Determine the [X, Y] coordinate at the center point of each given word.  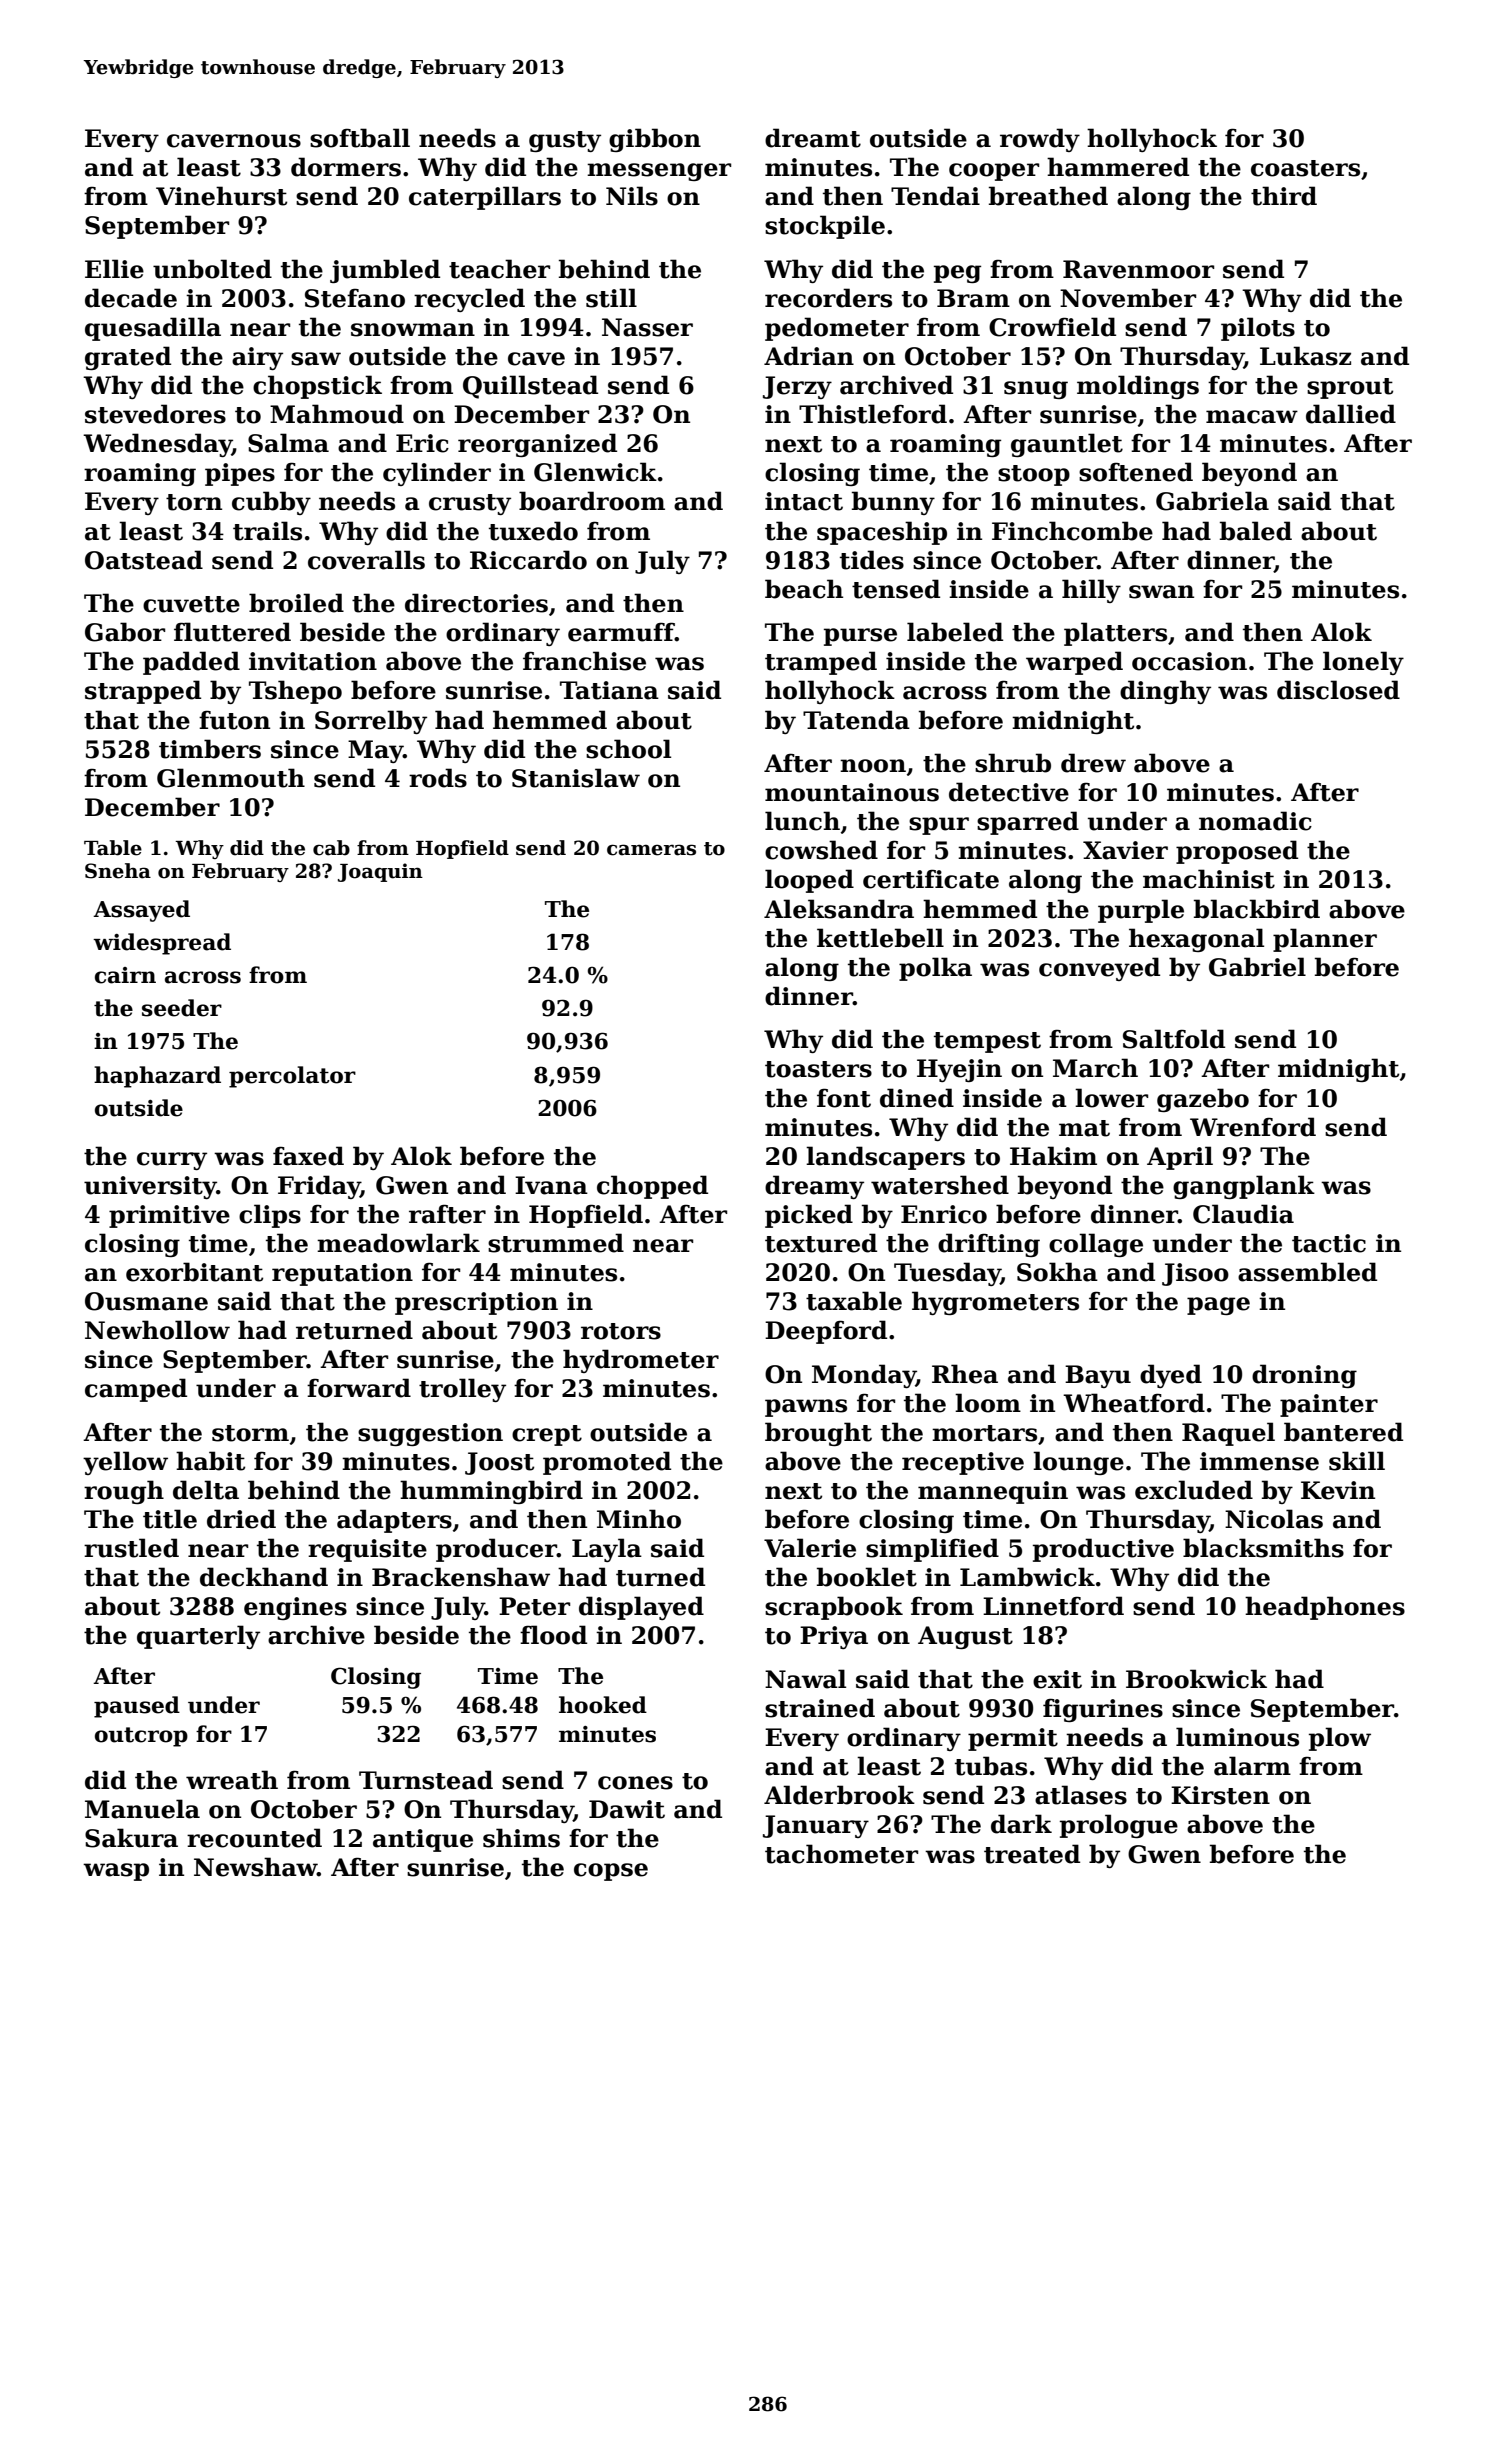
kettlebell [880, 938]
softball [360, 138]
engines [295, 1608]
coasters [1305, 168]
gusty [565, 141]
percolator [292, 1077]
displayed [641, 1608]
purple [1141, 911]
